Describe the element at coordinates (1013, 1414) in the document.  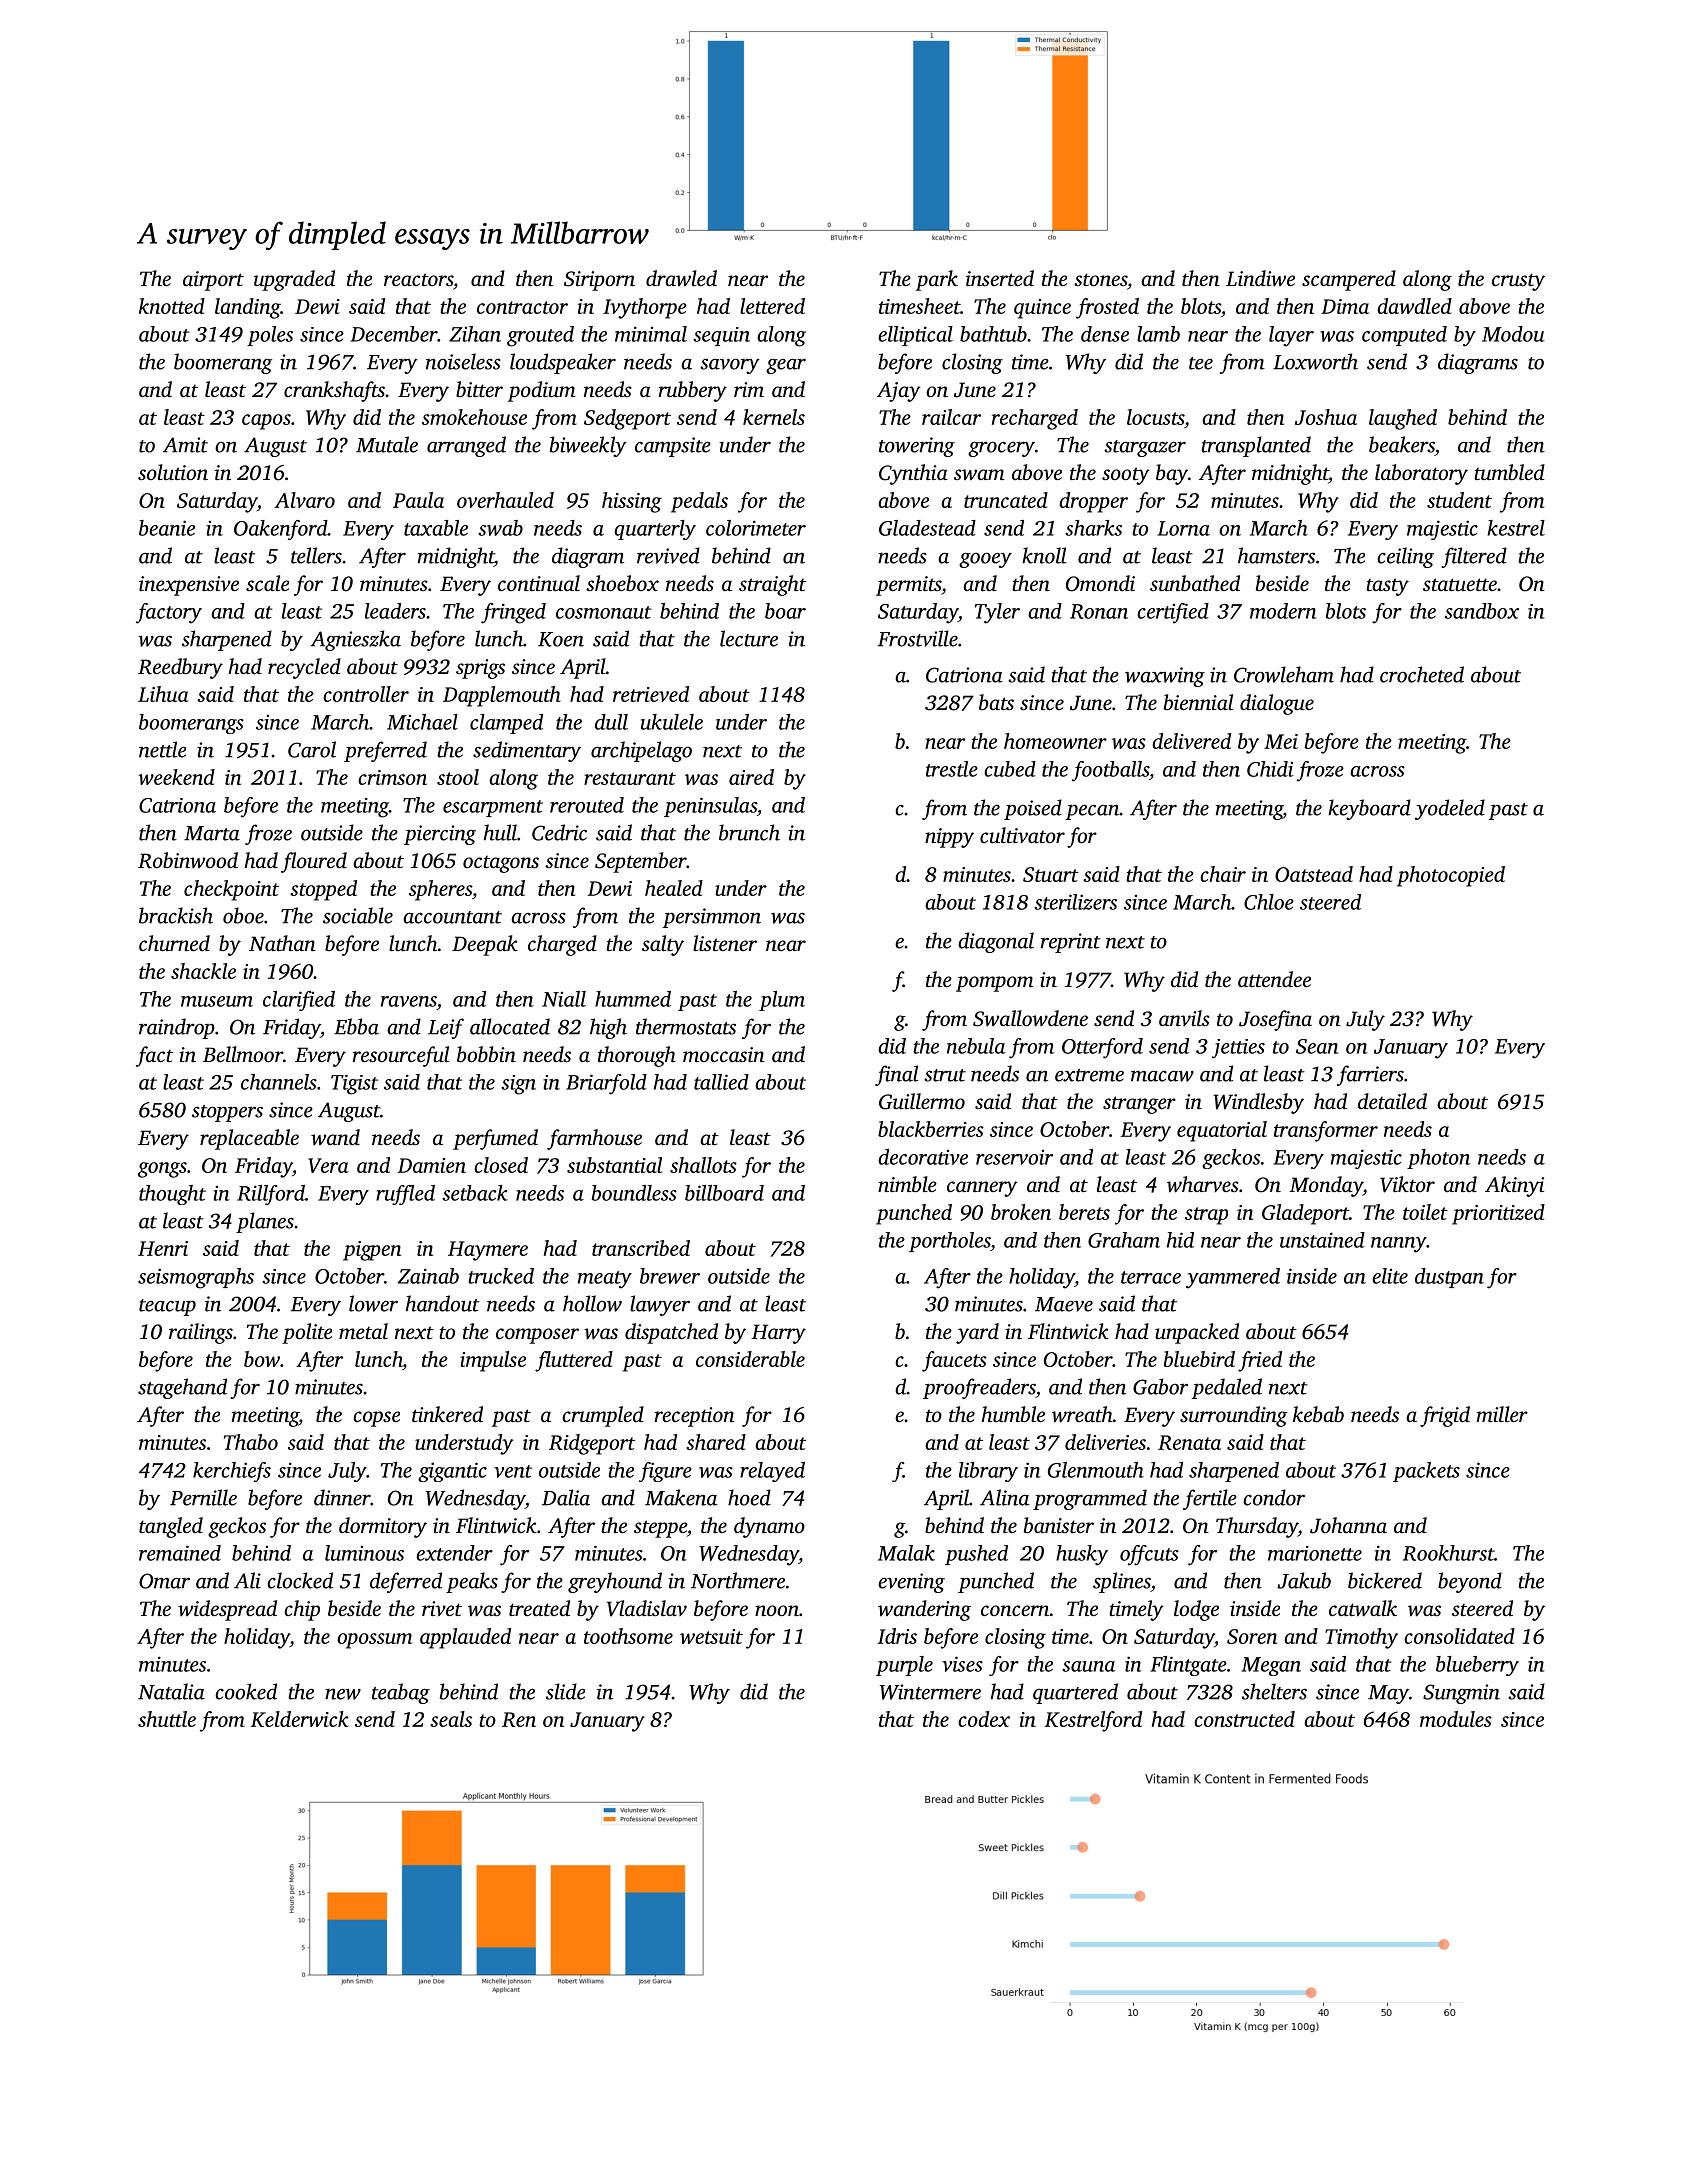
I see `humble` at that location.
